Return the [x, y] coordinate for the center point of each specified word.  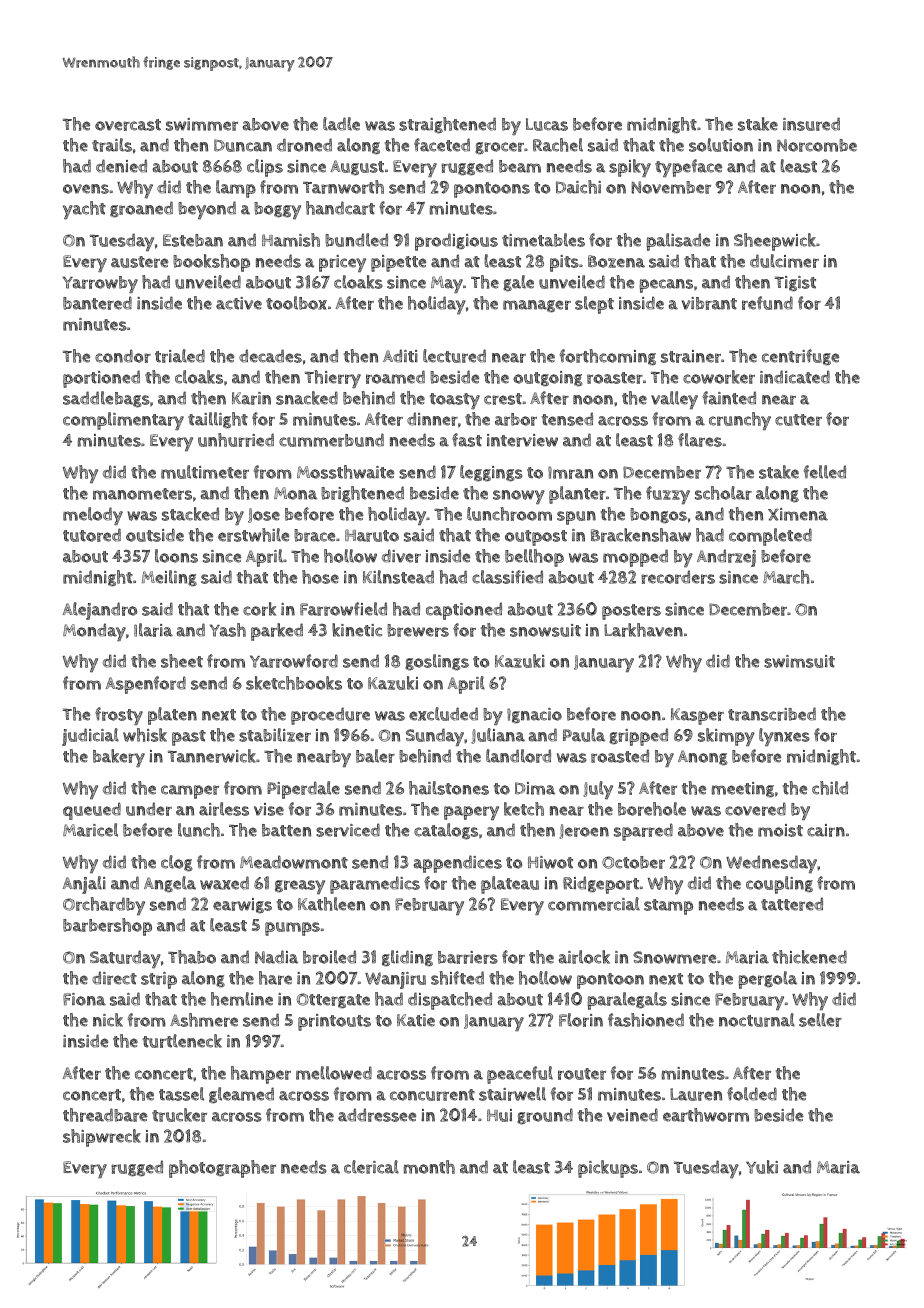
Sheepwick [775, 242]
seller [820, 1020]
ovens [86, 189]
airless [224, 809]
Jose [264, 515]
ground [545, 1116]
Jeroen [584, 831]
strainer [691, 356]
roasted [620, 756]
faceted [442, 145]
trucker [179, 1115]
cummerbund [331, 440]
